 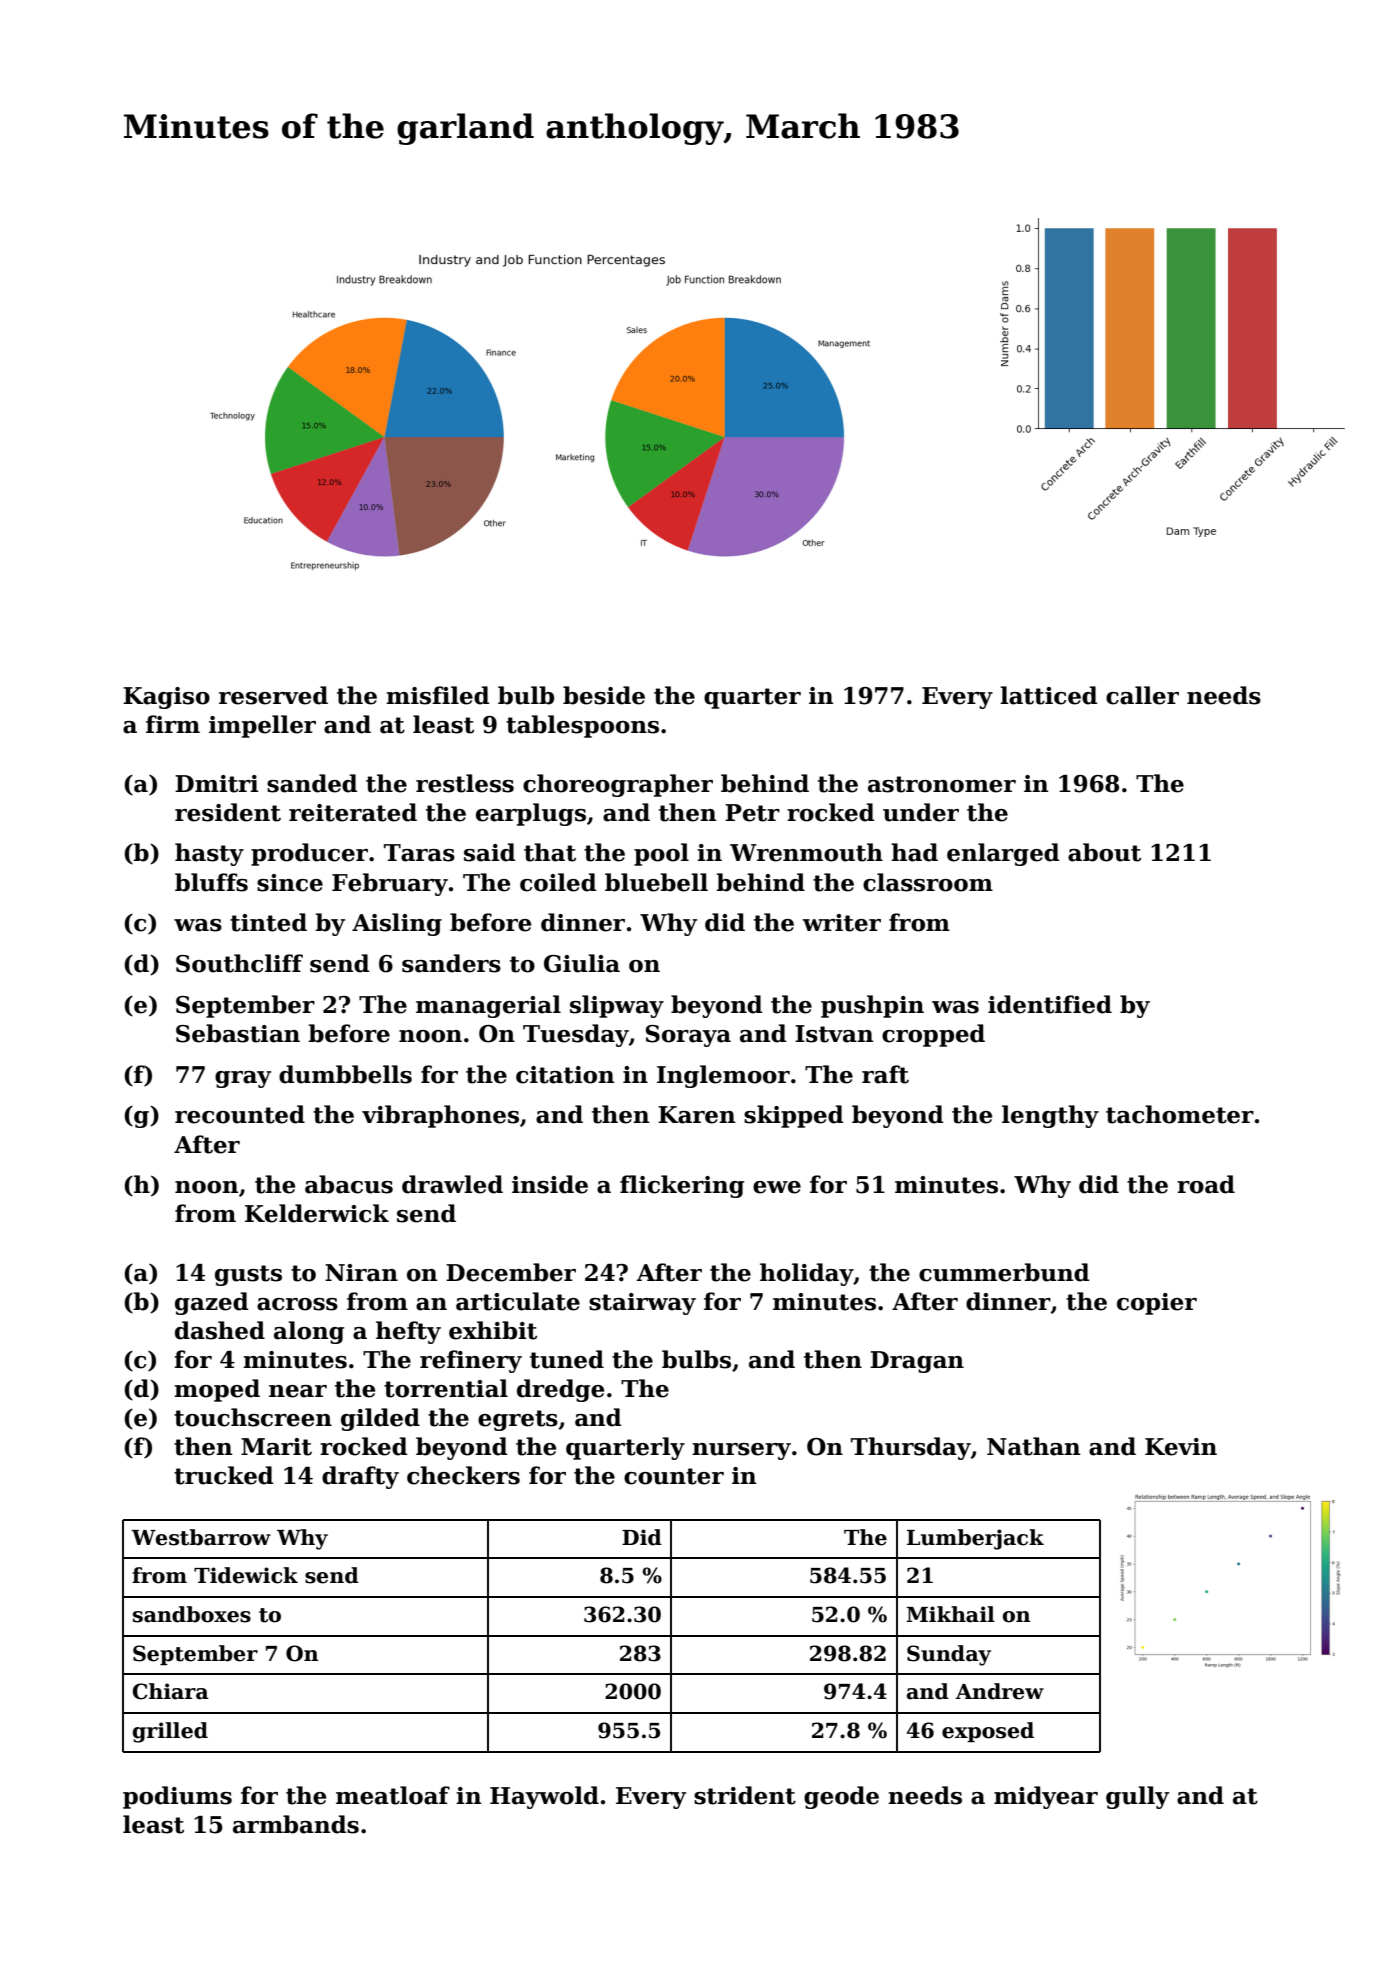 What do you see at coordinates (217, 1390) in the screenshot?
I see `moped` at bounding box center [217, 1390].
